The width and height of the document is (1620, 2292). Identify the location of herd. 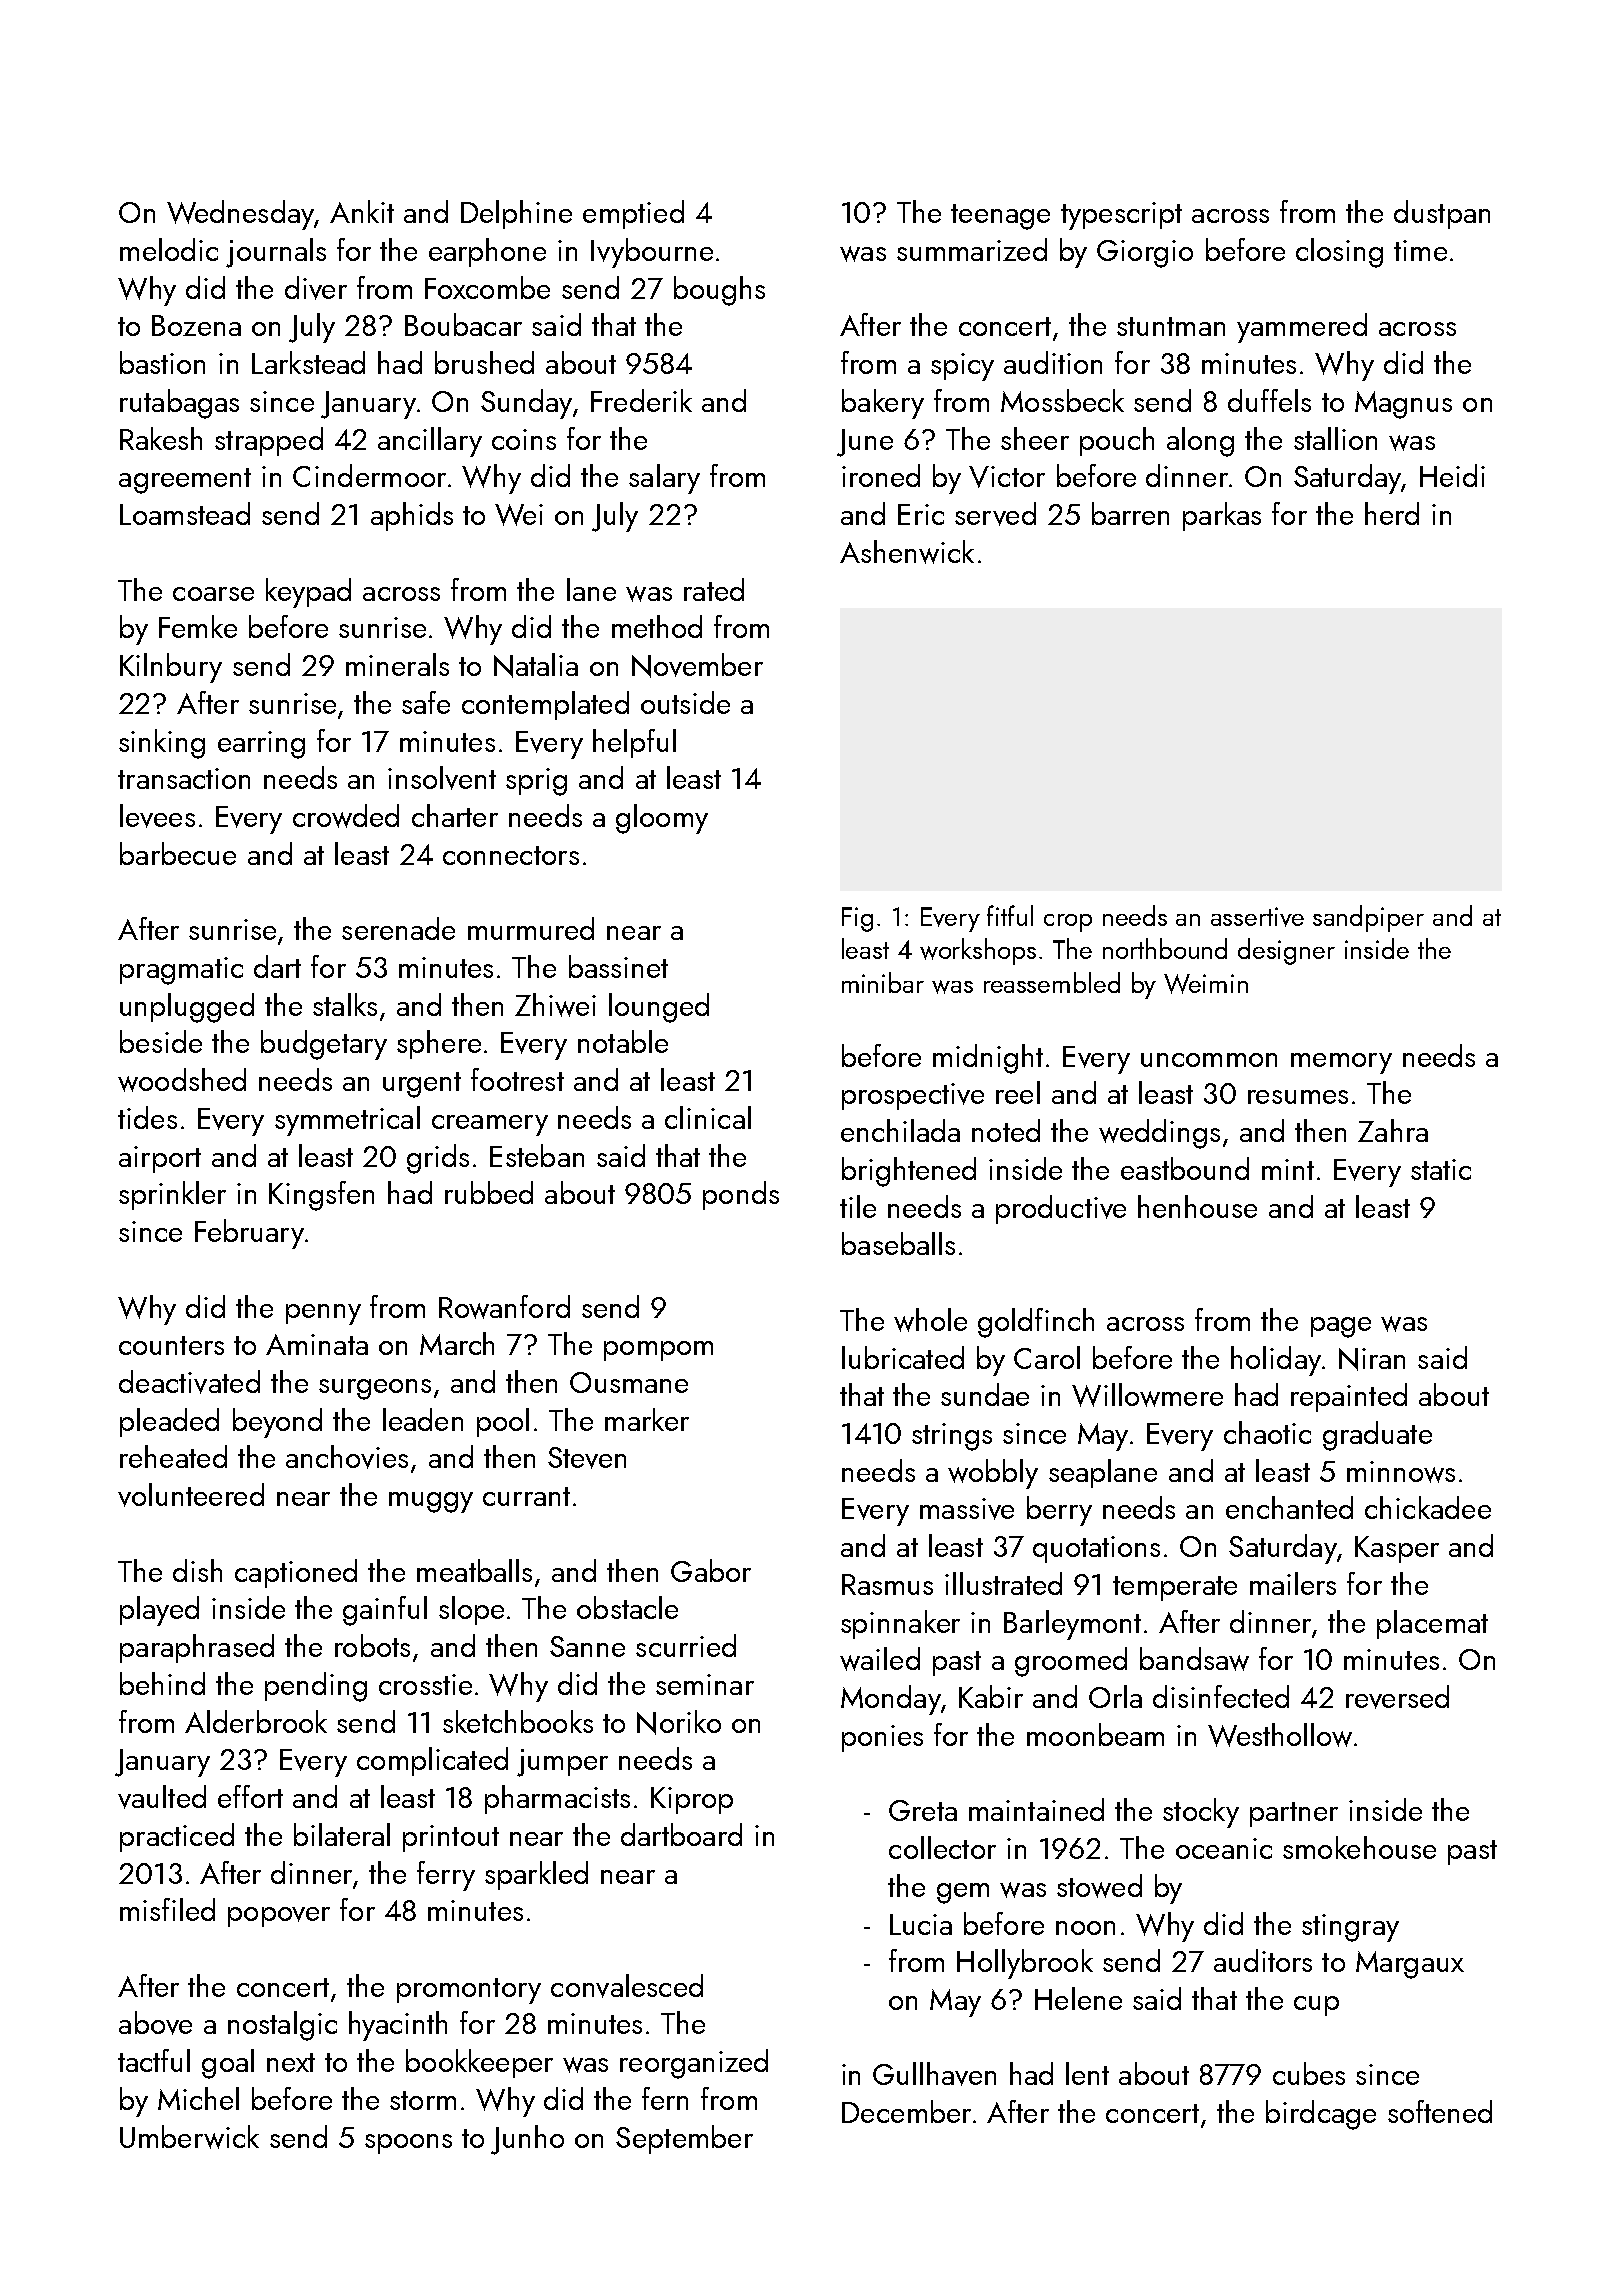
(1392, 513).
